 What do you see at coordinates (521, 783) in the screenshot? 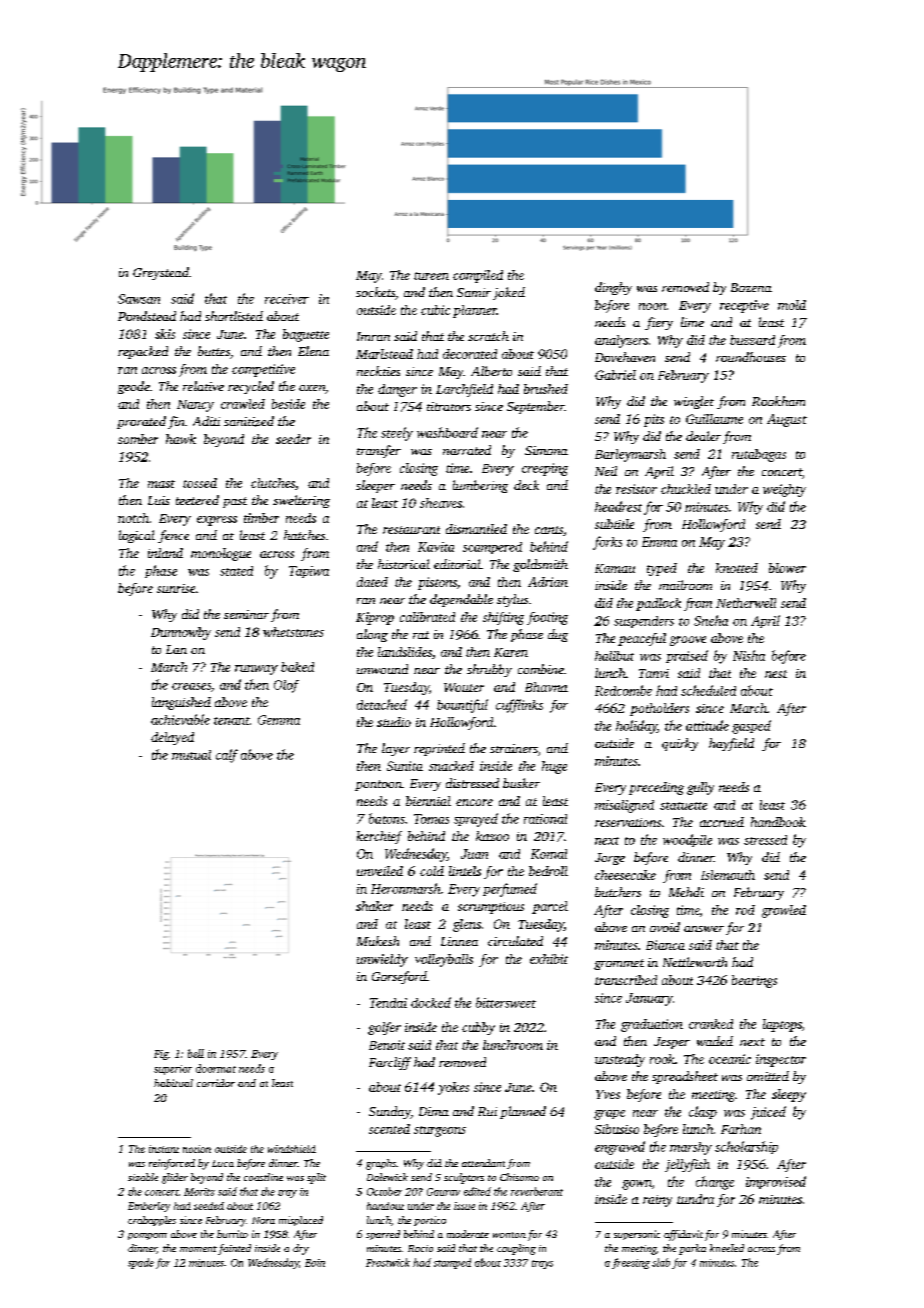
I see `busker` at bounding box center [521, 783].
